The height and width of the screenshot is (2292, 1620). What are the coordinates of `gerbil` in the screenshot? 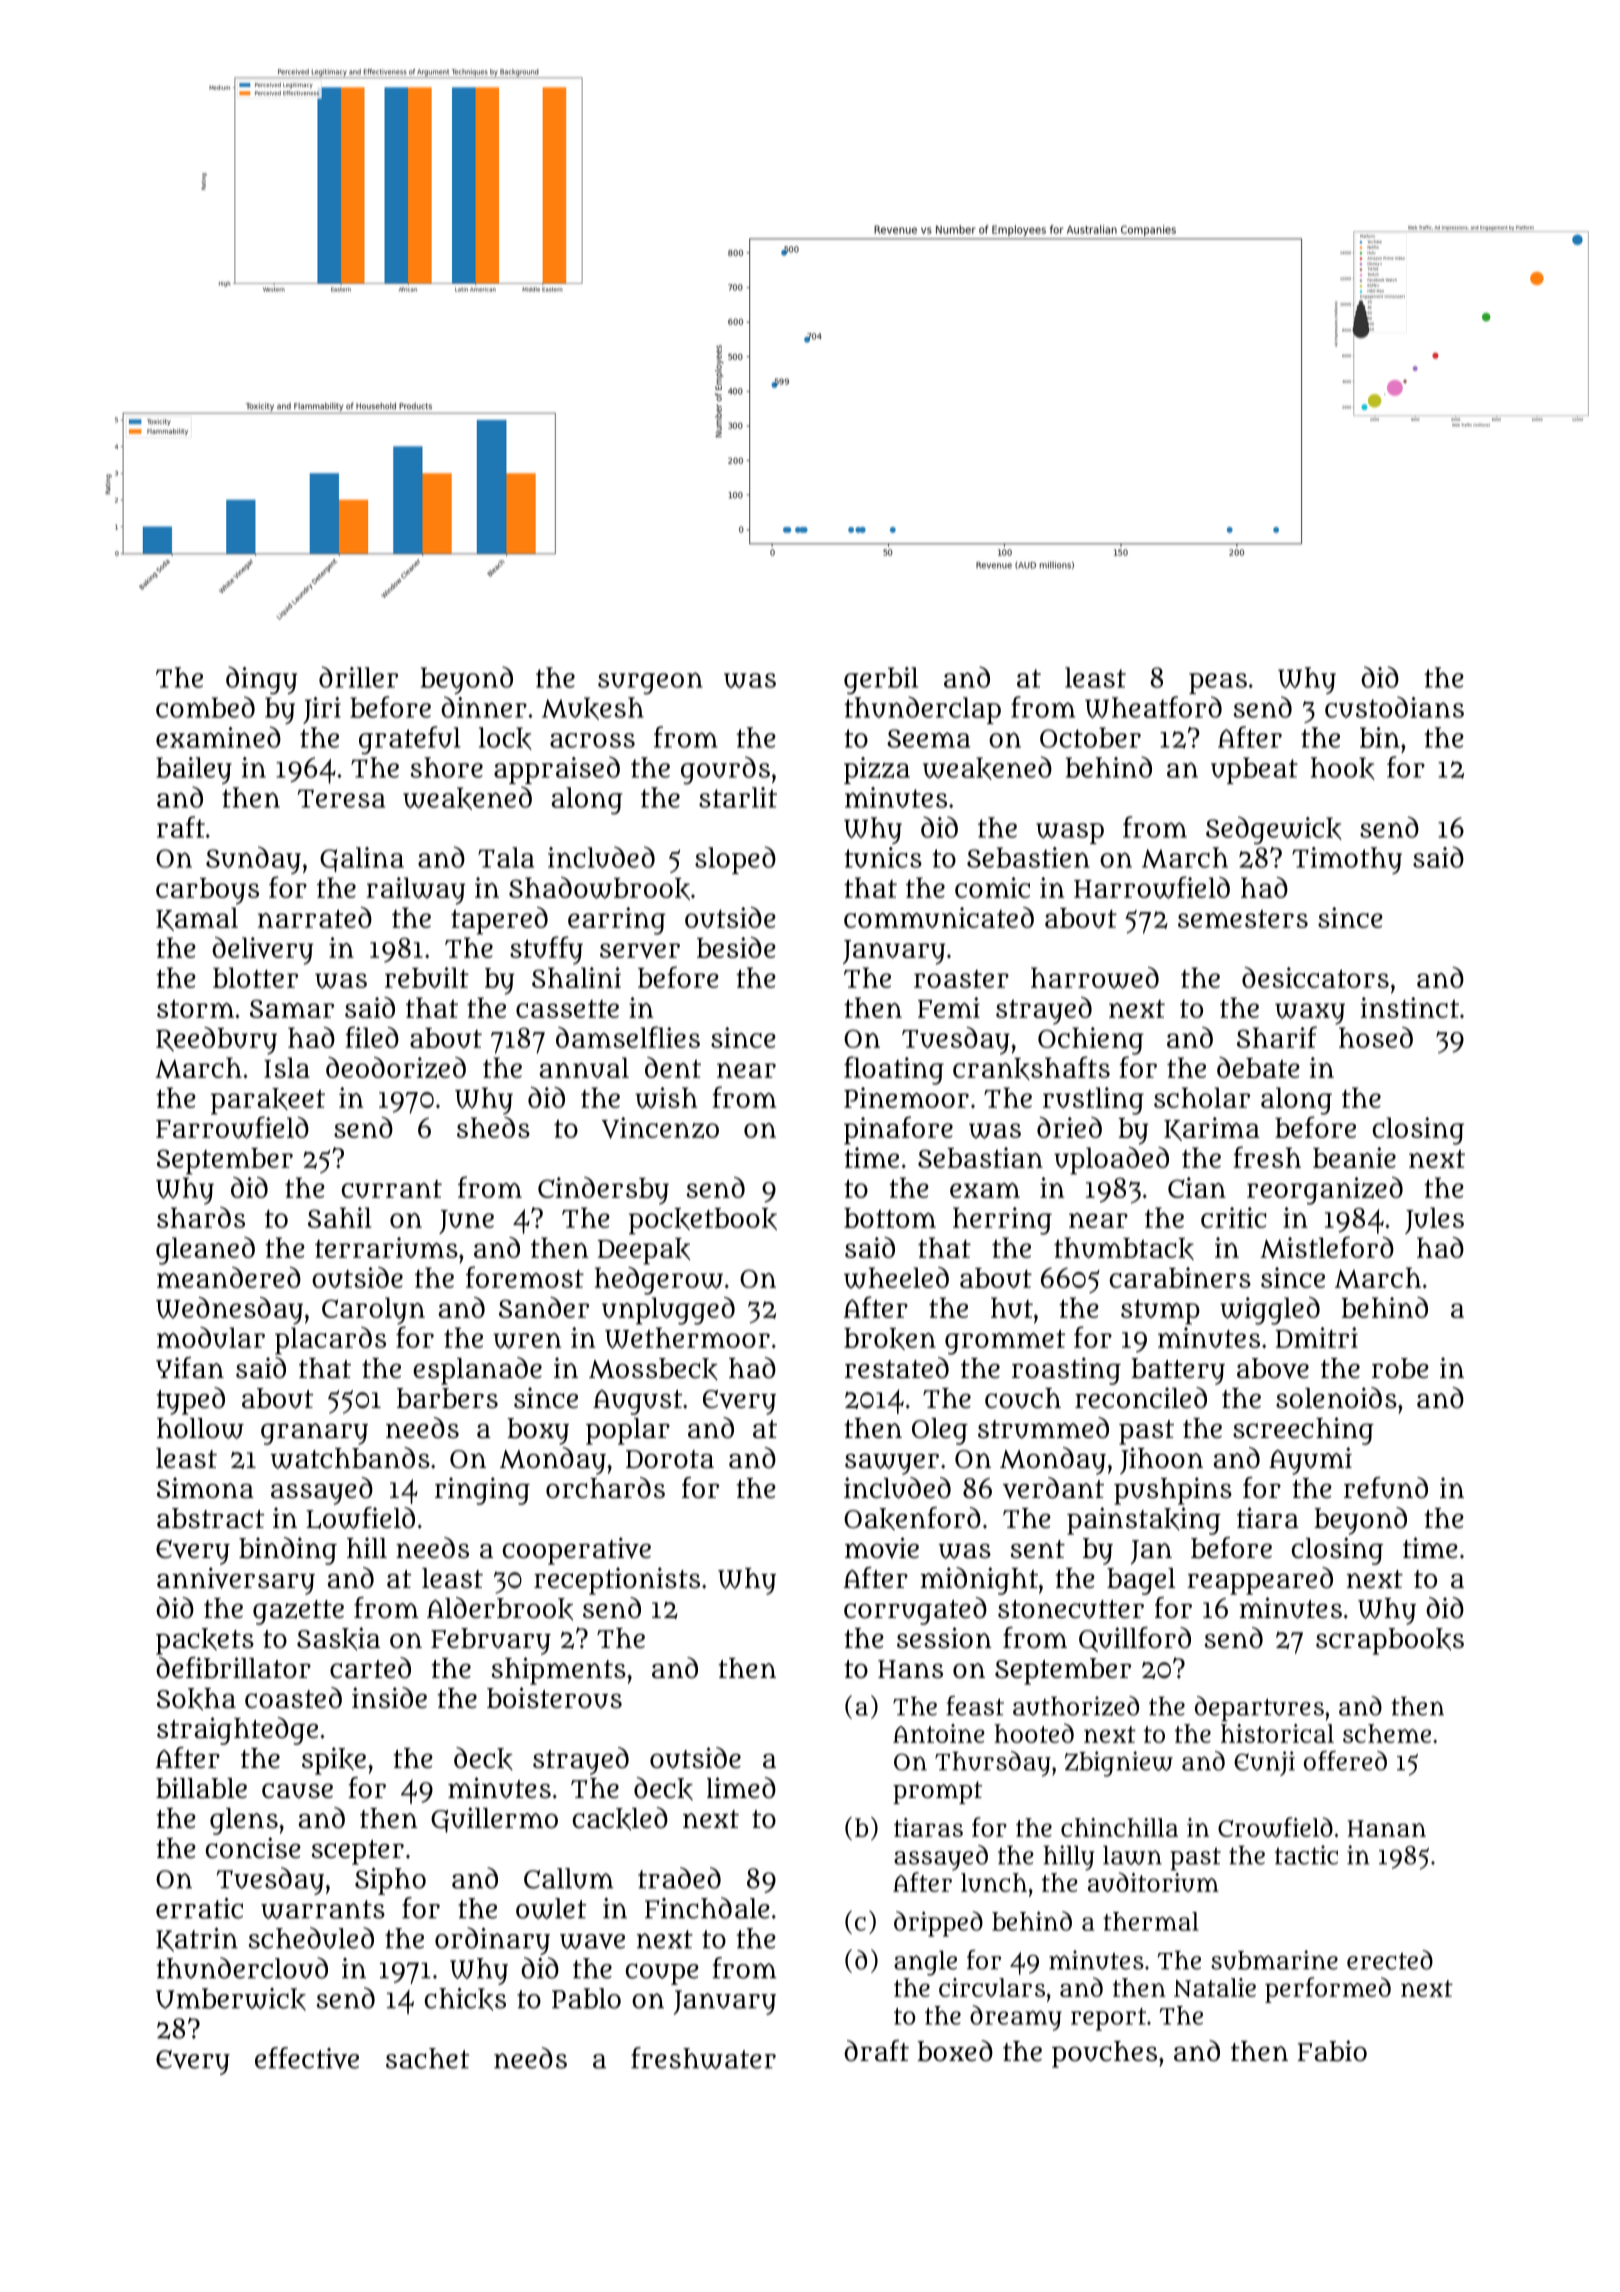 It's located at (881, 681).
